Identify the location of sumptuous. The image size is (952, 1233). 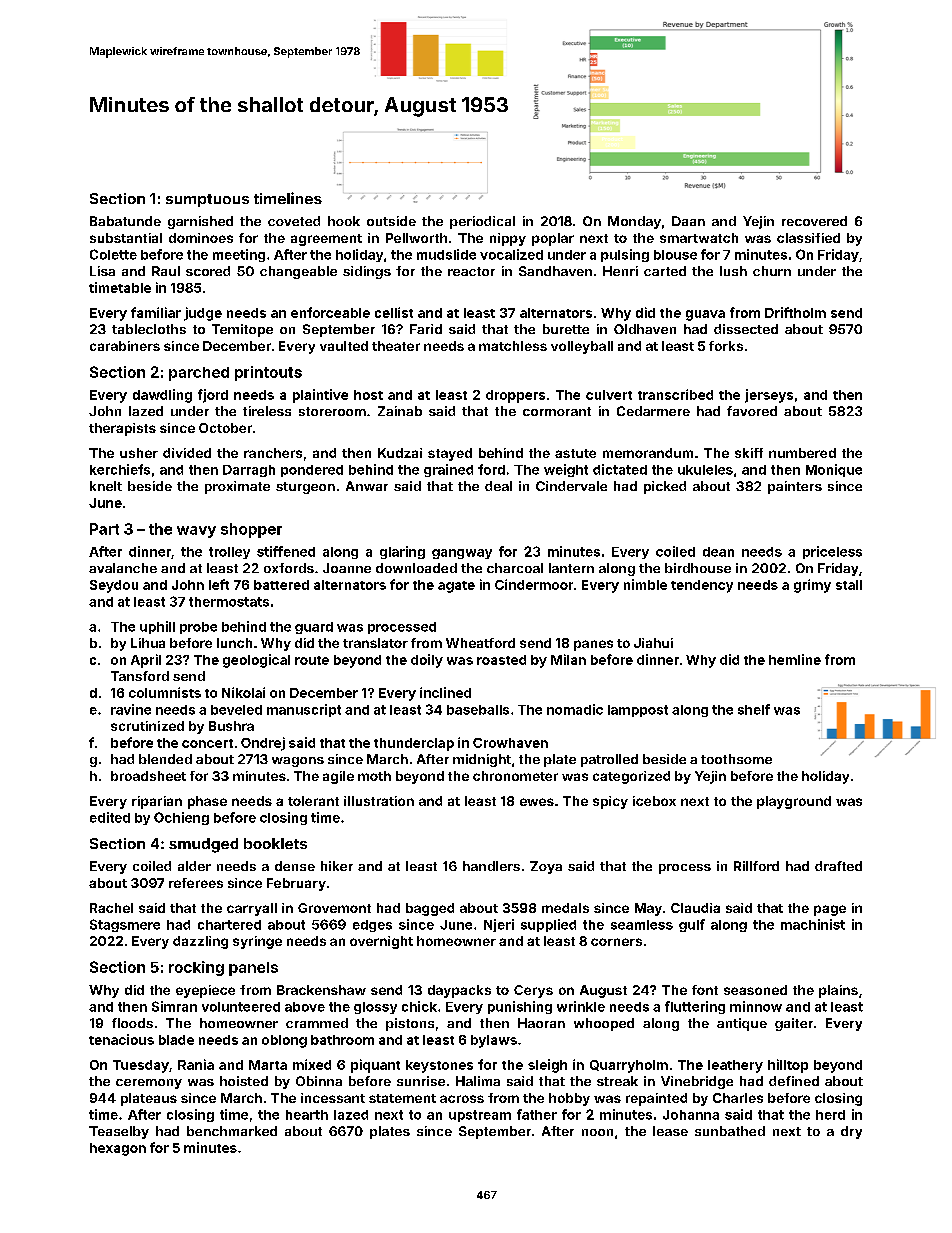
(207, 200).
